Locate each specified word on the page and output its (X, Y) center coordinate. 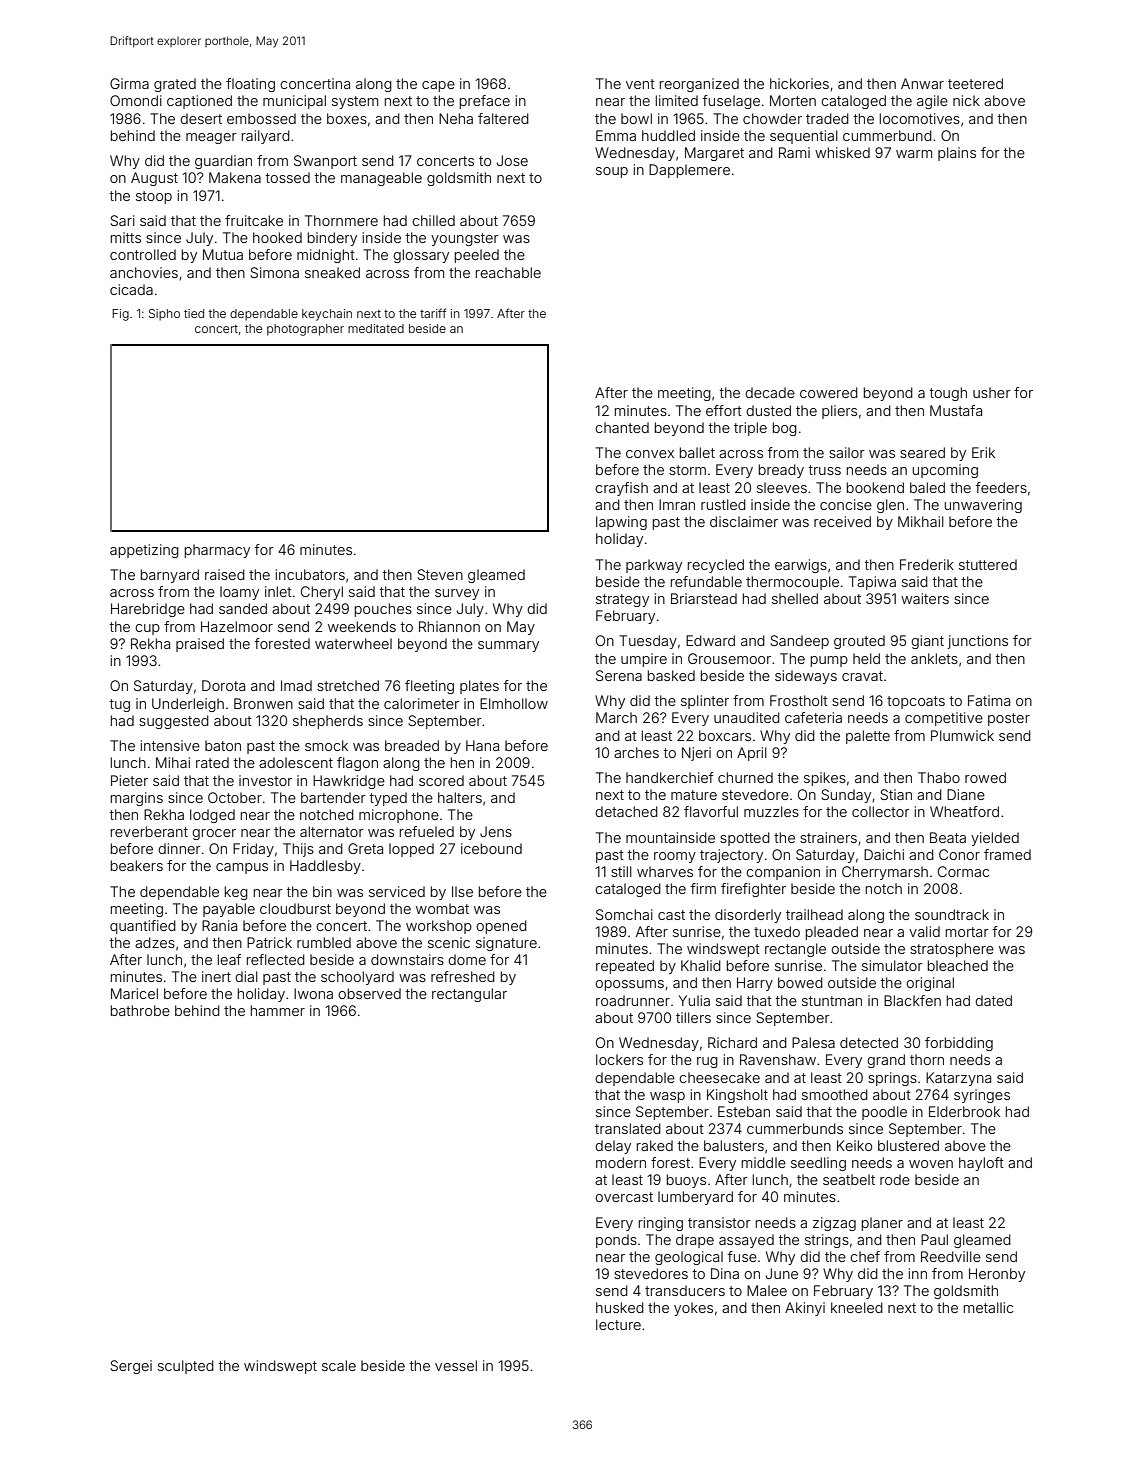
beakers (137, 865)
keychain (327, 315)
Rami (794, 152)
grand (886, 1061)
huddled (668, 135)
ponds (616, 1241)
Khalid (701, 965)
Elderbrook (964, 1111)
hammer (278, 1010)
